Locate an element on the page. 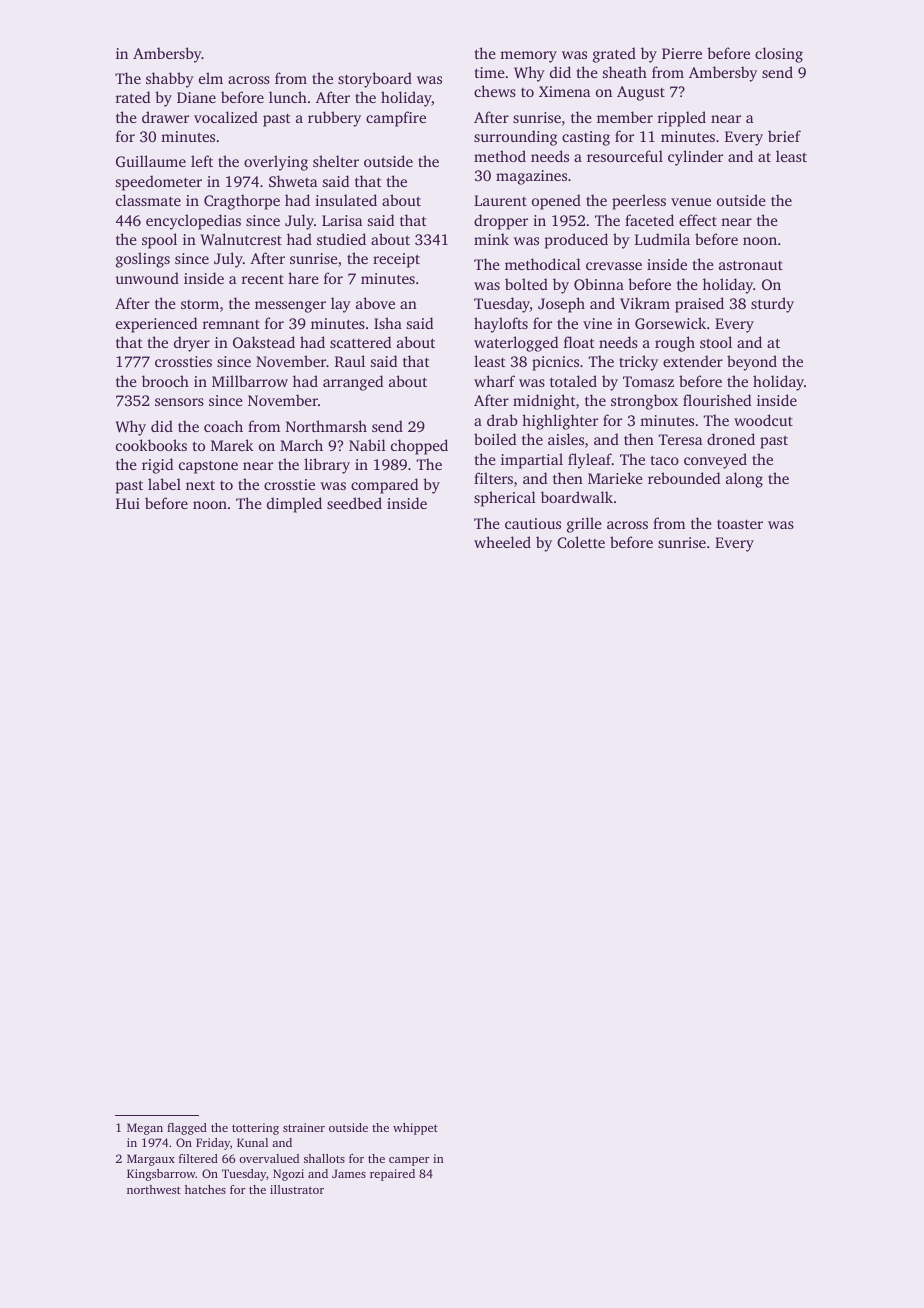 Image resolution: width=924 pixels, height=1308 pixels. toaster is located at coordinates (740, 524).
